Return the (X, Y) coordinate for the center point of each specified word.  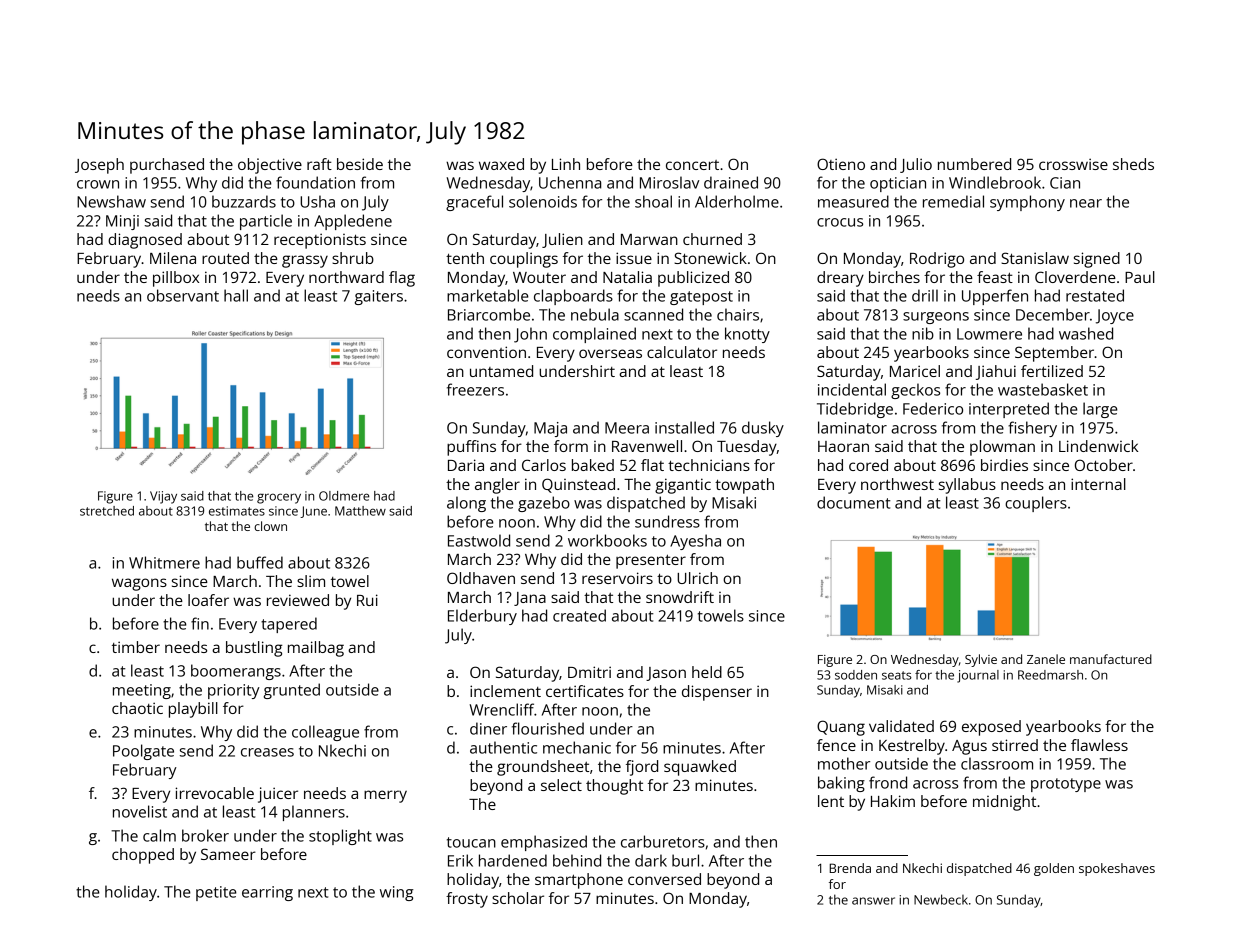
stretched (107, 511)
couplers (1036, 504)
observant (183, 295)
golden (1054, 869)
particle (266, 222)
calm (159, 835)
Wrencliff (501, 709)
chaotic (137, 708)
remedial (953, 201)
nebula (595, 314)
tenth (465, 258)
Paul (1140, 277)
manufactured (1111, 659)
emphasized (544, 843)
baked (593, 465)
